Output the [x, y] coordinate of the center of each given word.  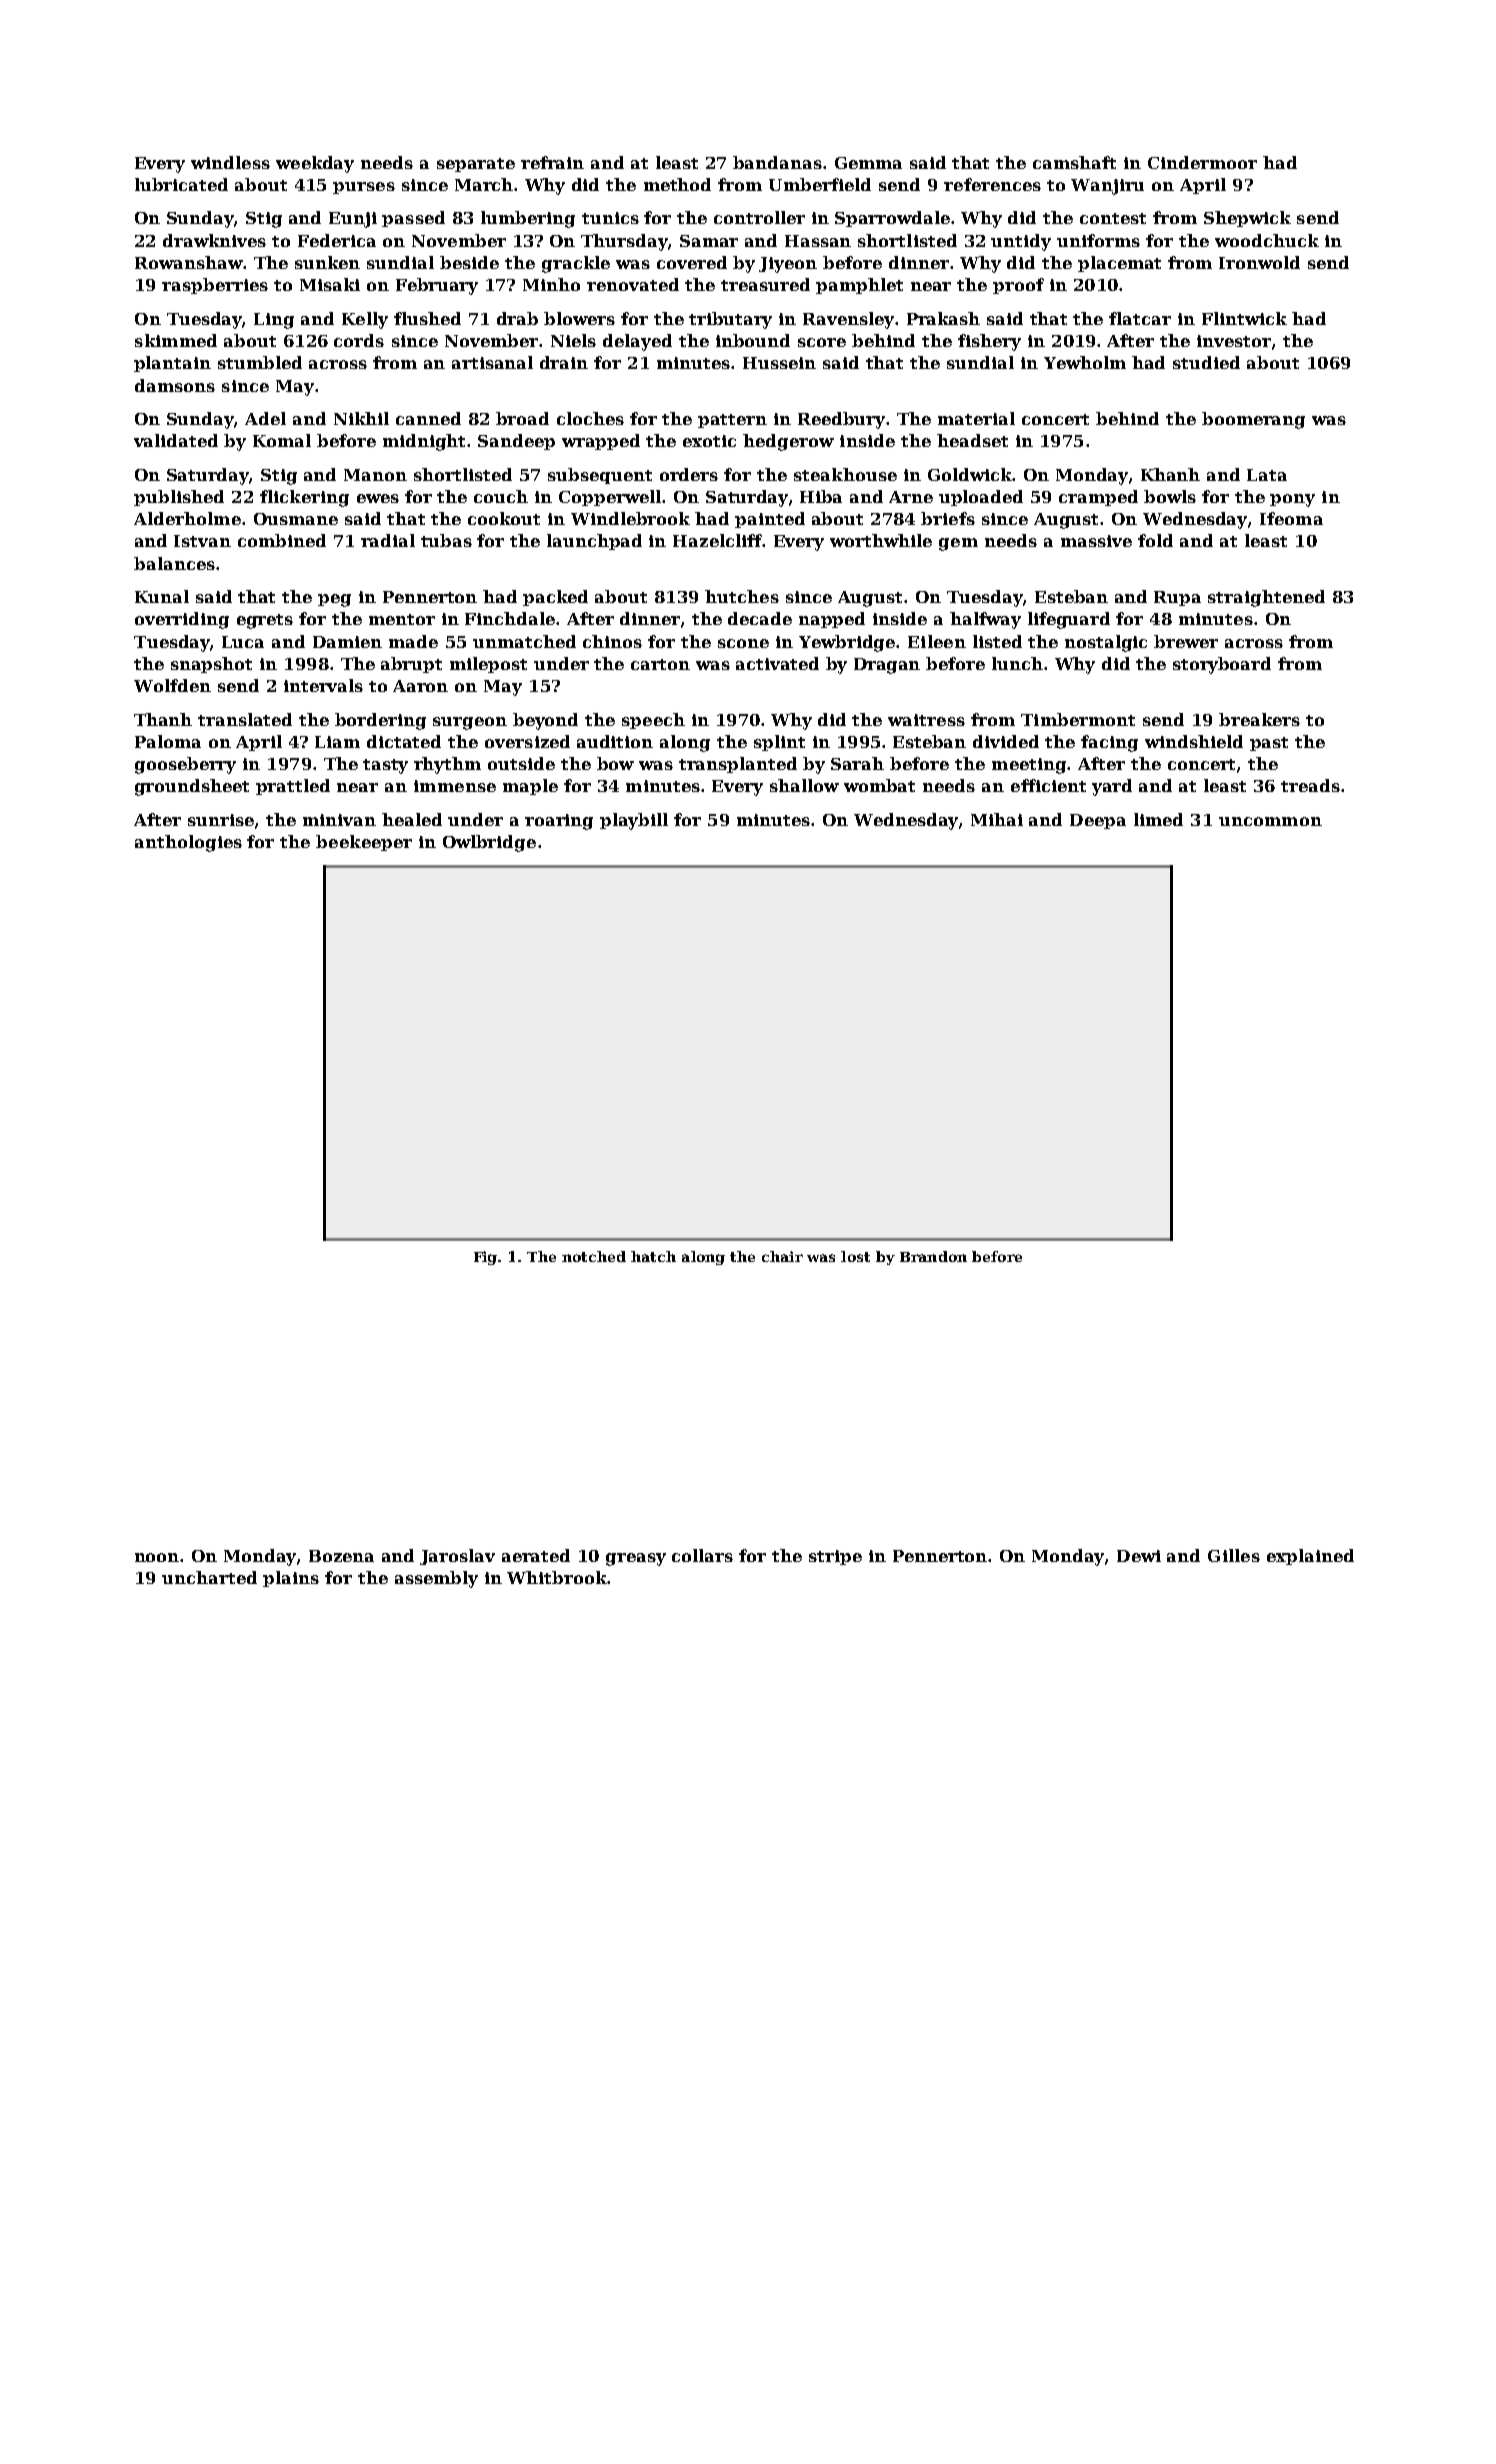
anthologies [188, 843]
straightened [1266, 598]
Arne [911, 497]
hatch [653, 1256]
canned [428, 418]
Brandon [933, 1256]
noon [158, 1557]
